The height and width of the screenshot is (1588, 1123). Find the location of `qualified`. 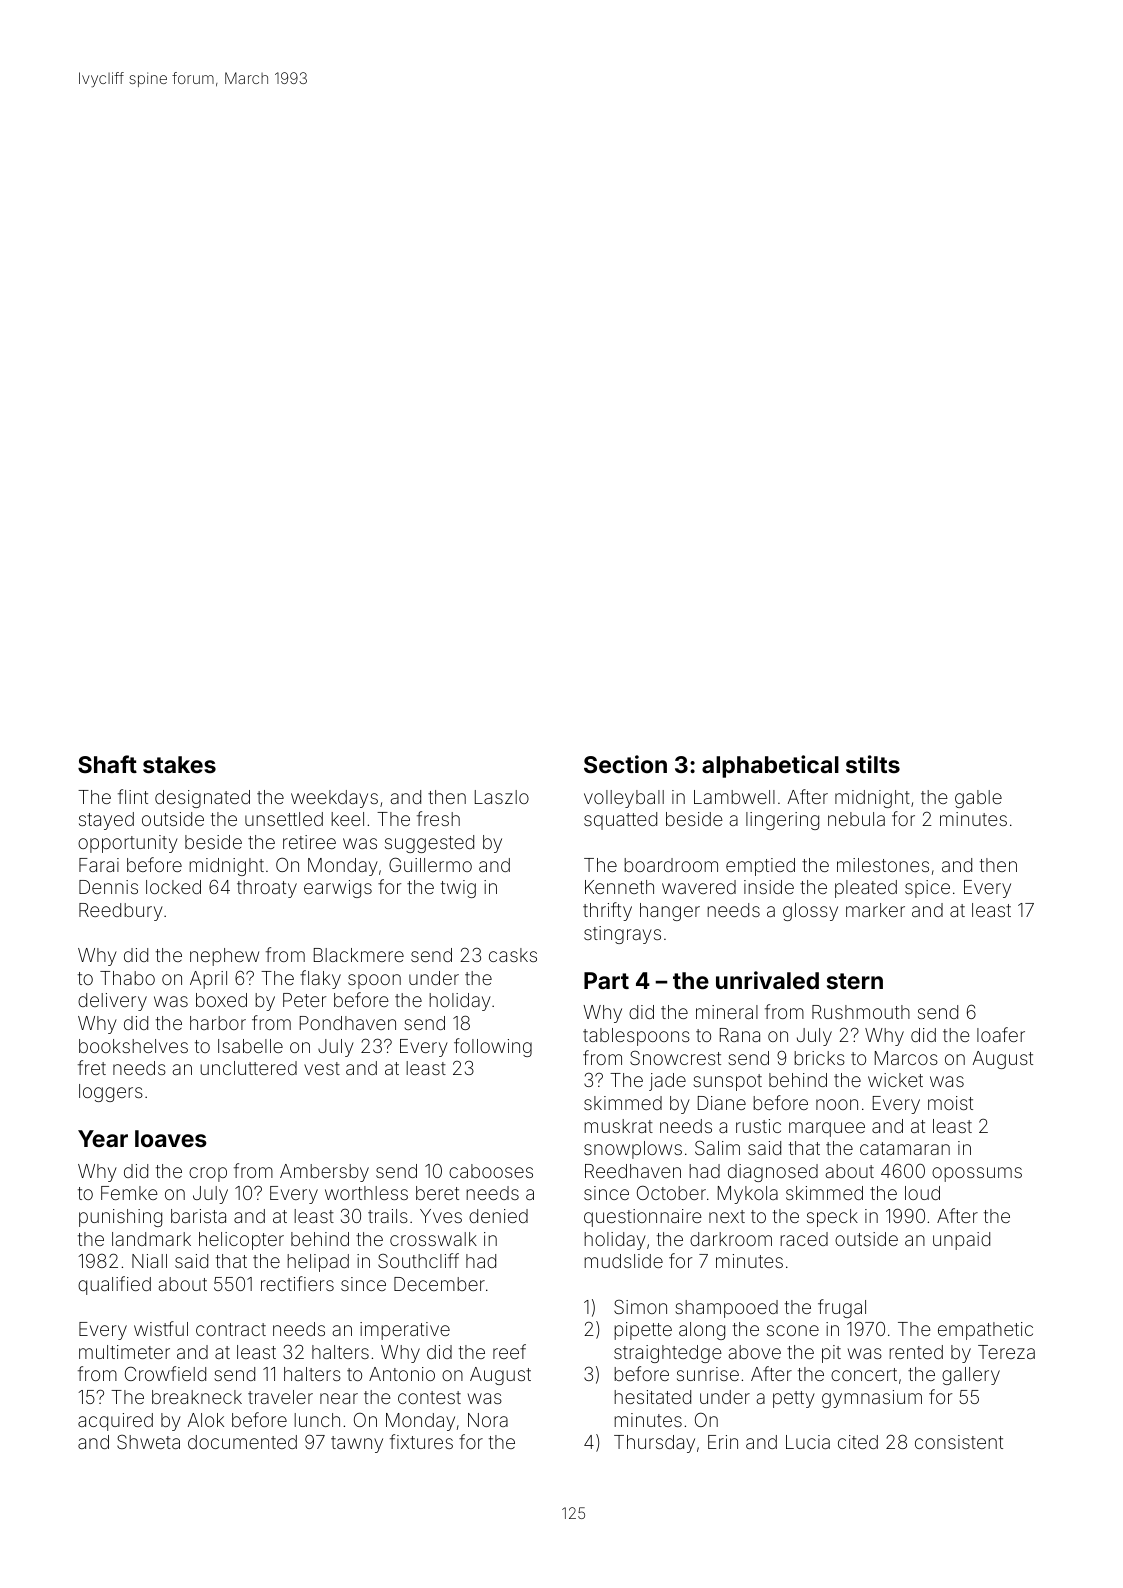

qualified is located at coordinates (114, 1285).
